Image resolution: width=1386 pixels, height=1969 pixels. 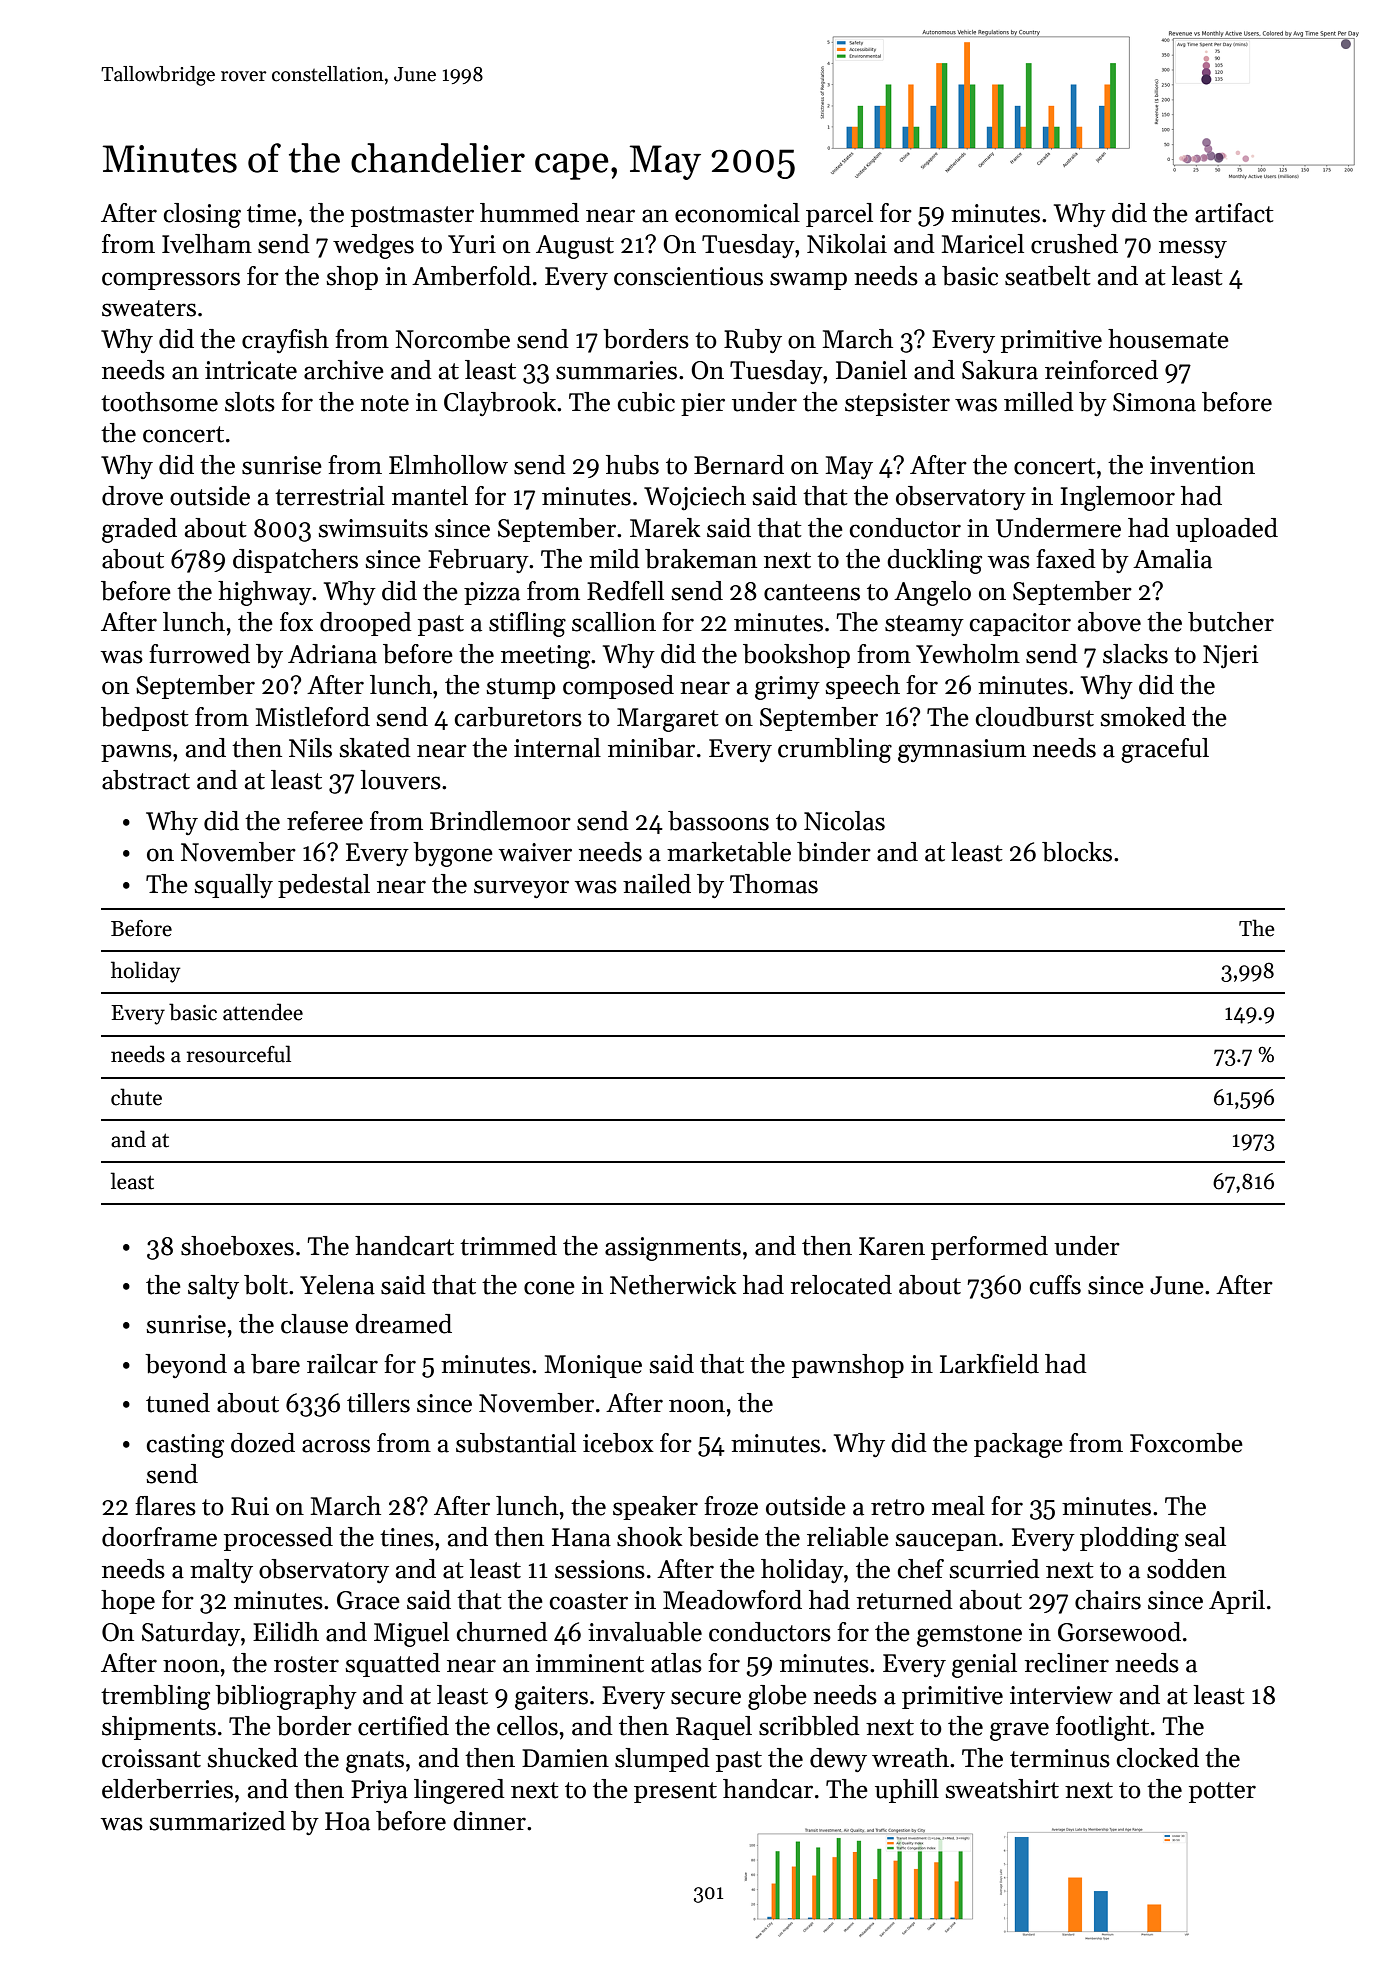 What do you see at coordinates (500, 821) in the screenshot?
I see `Brindlemoor` at bounding box center [500, 821].
